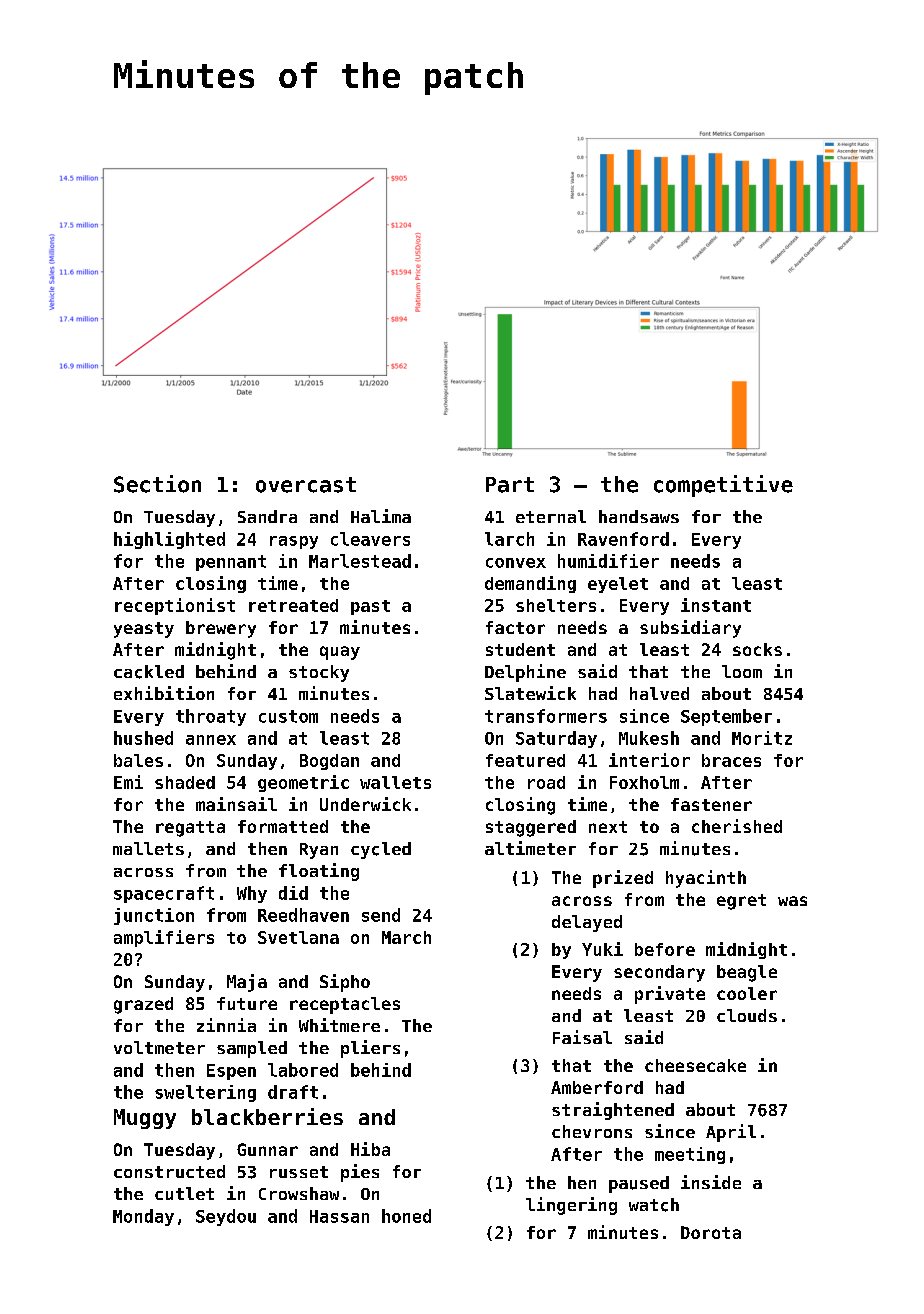 The width and height of the screenshot is (924, 1314). What do you see at coordinates (395, 782) in the screenshot?
I see `wallets` at bounding box center [395, 782].
